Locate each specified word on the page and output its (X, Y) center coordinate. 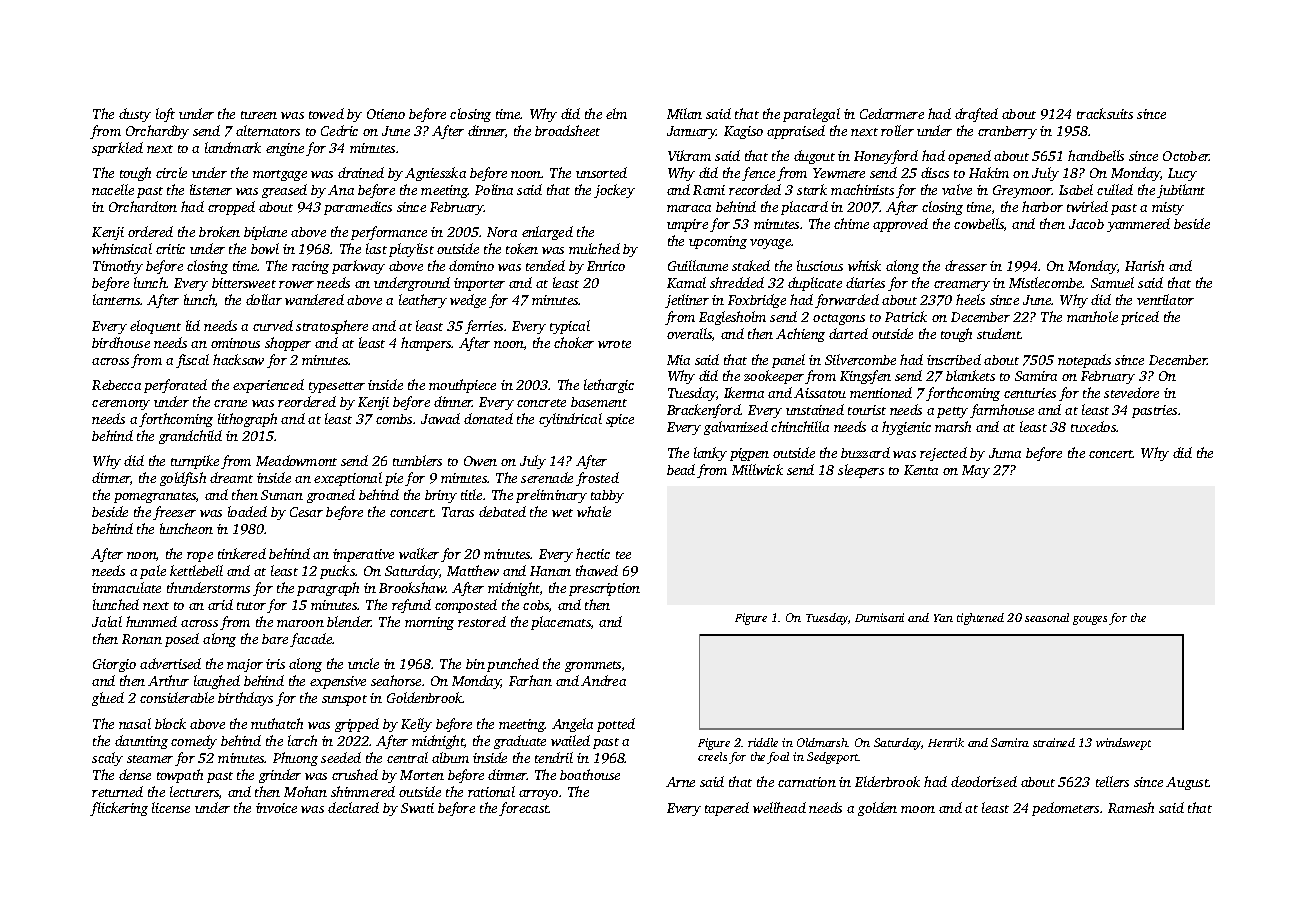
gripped (357, 725)
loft (165, 115)
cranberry (1007, 132)
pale (153, 572)
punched (513, 665)
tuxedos (1093, 426)
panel (788, 361)
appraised (796, 132)
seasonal (1047, 617)
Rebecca (116, 385)
